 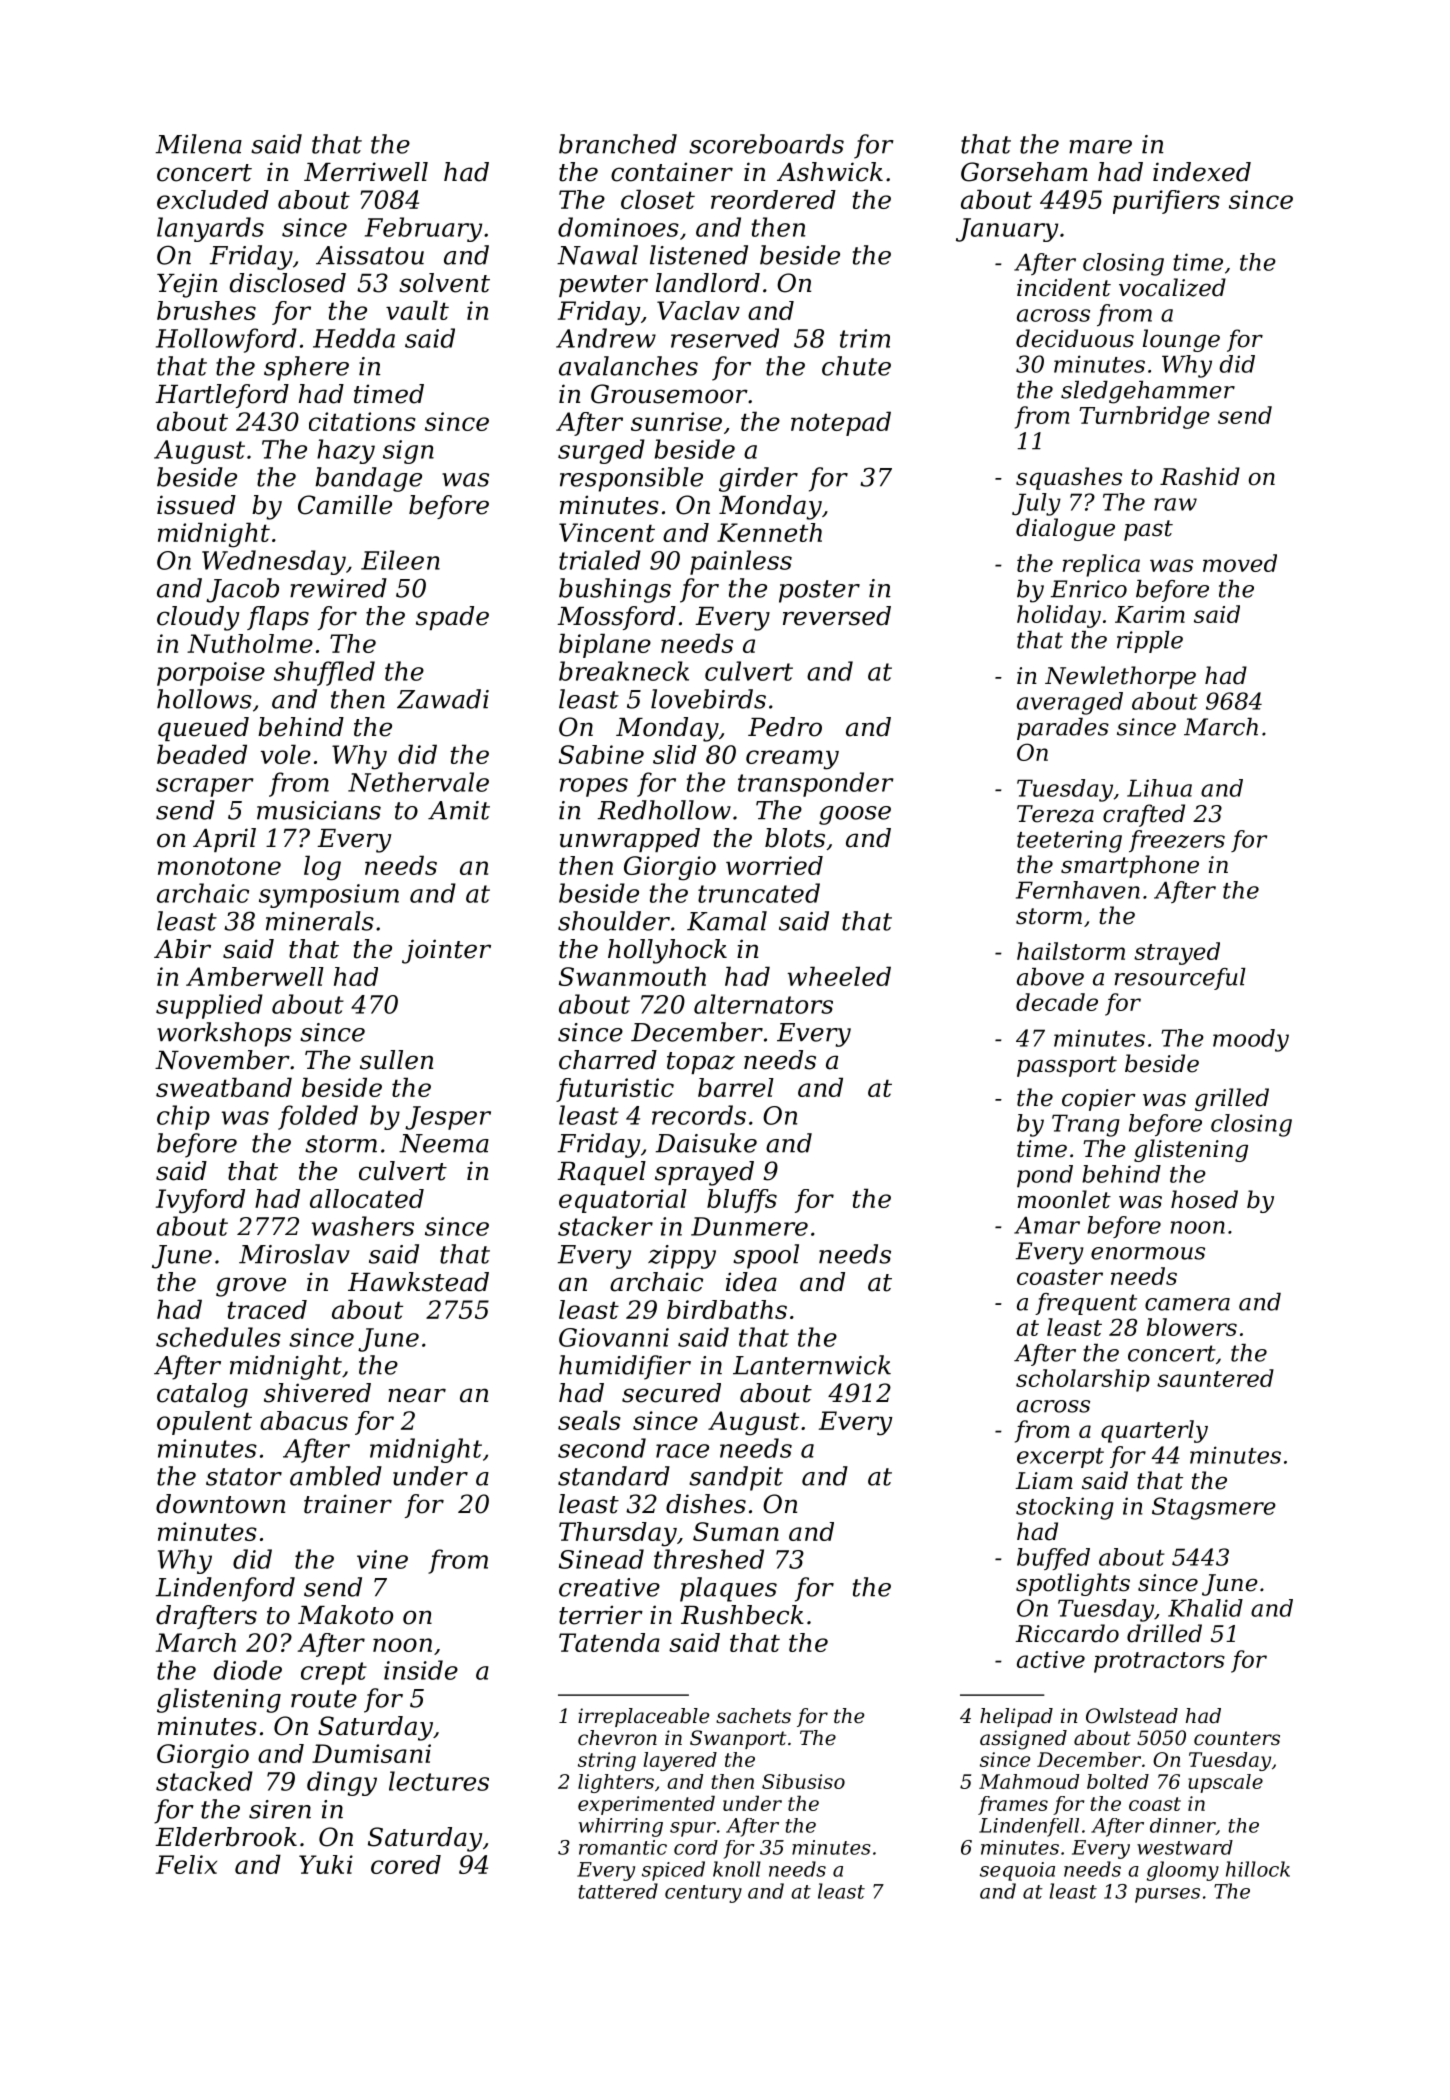 What do you see at coordinates (1047, 1225) in the page?
I see `Amar` at bounding box center [1047, 1225].
